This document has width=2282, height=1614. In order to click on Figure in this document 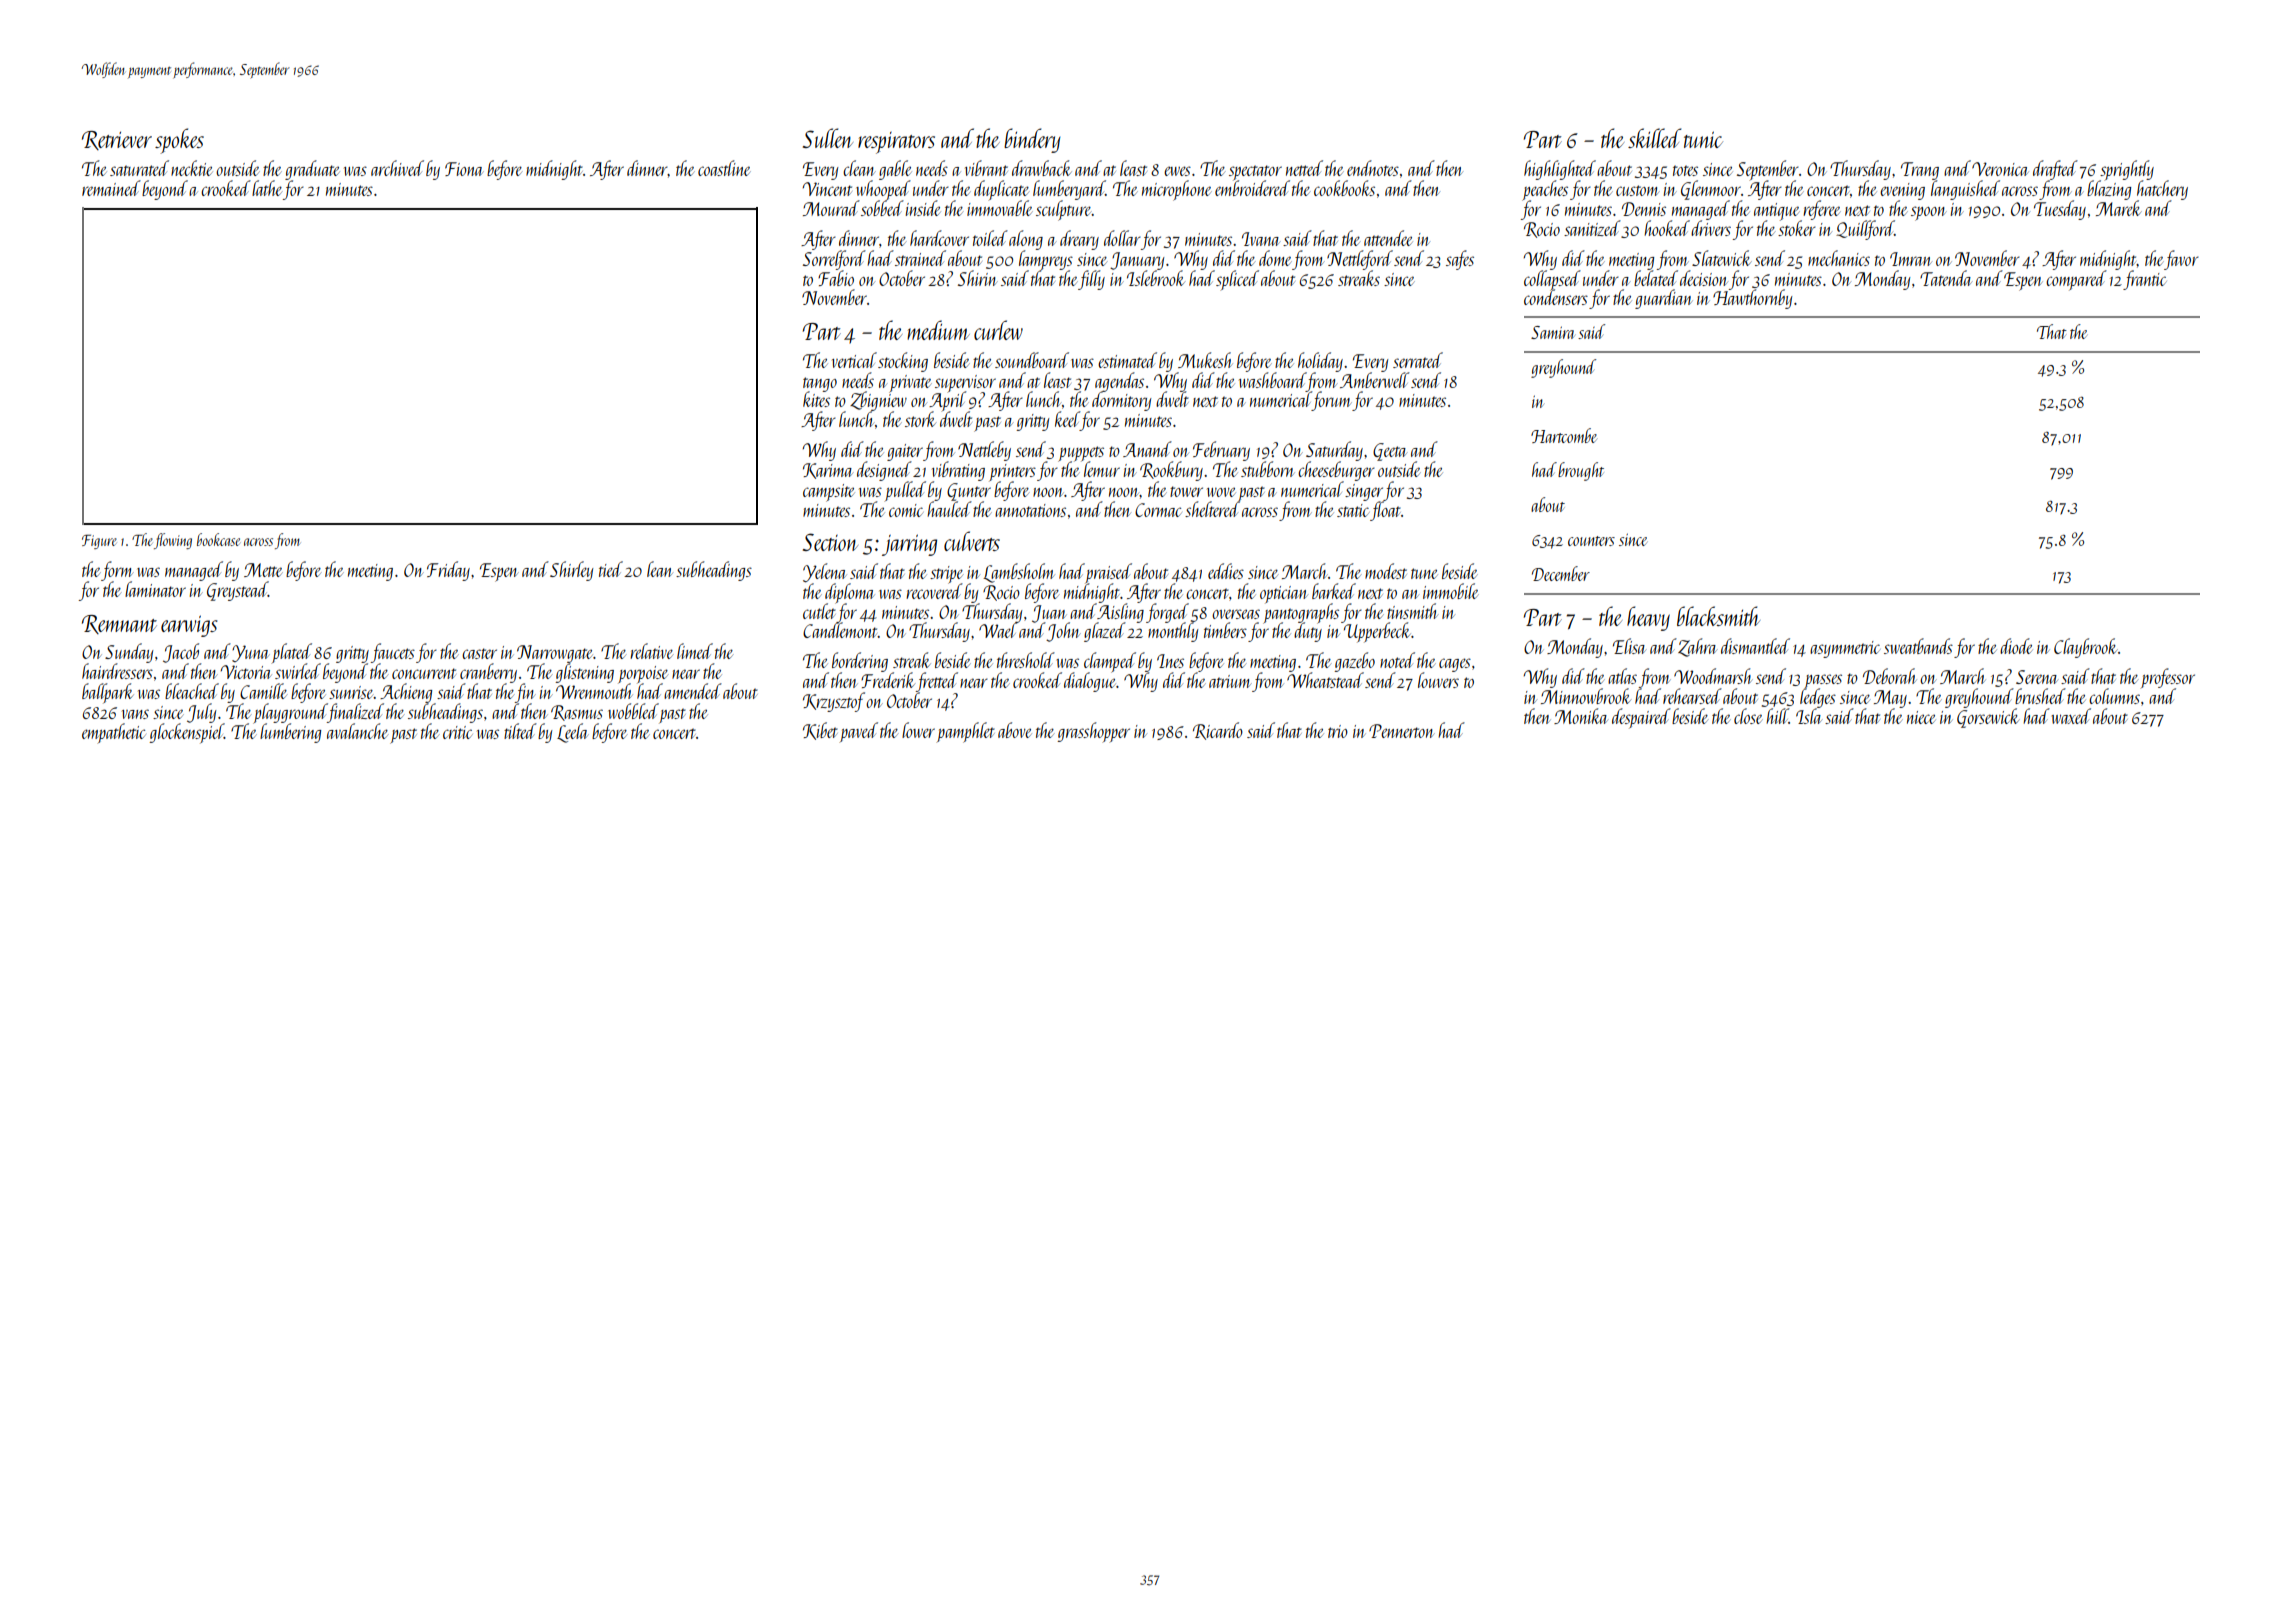, I will do `click(99, 541)`.
